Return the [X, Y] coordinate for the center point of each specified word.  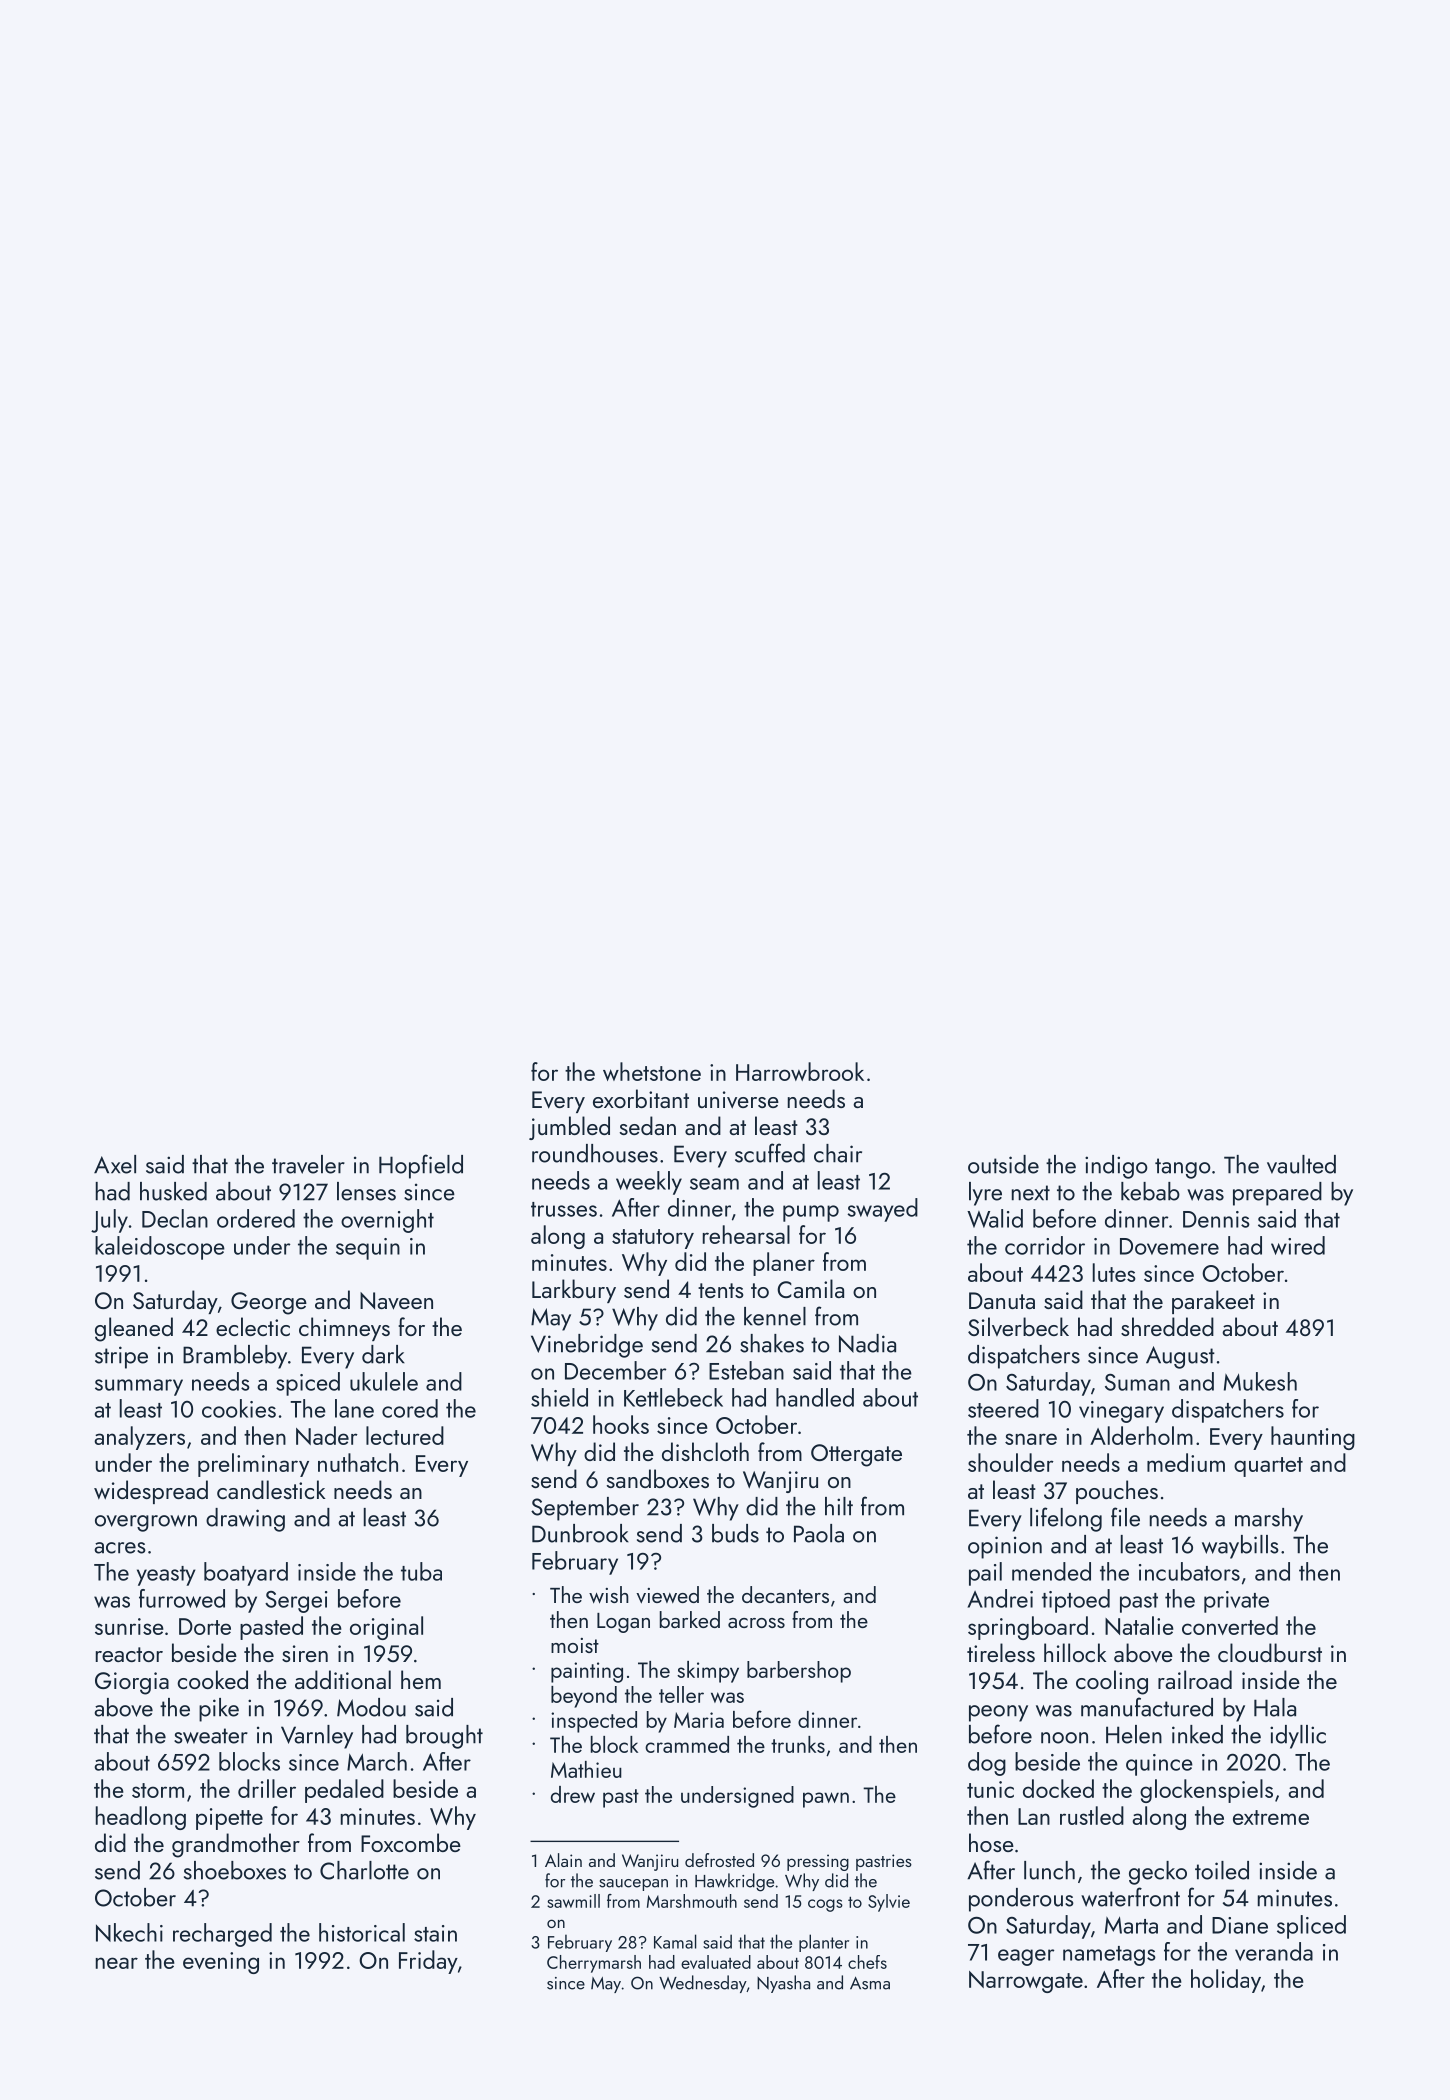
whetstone [652, 1071]
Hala [1275, 1707]
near [117, 1963]
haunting [1313, 1438]
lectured [405, 1435]
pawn [826, 1800]
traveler [308, 1164]
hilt [839, 1506]
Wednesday [702, 1984]
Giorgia [132, 1683]
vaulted [1301, 1164]
